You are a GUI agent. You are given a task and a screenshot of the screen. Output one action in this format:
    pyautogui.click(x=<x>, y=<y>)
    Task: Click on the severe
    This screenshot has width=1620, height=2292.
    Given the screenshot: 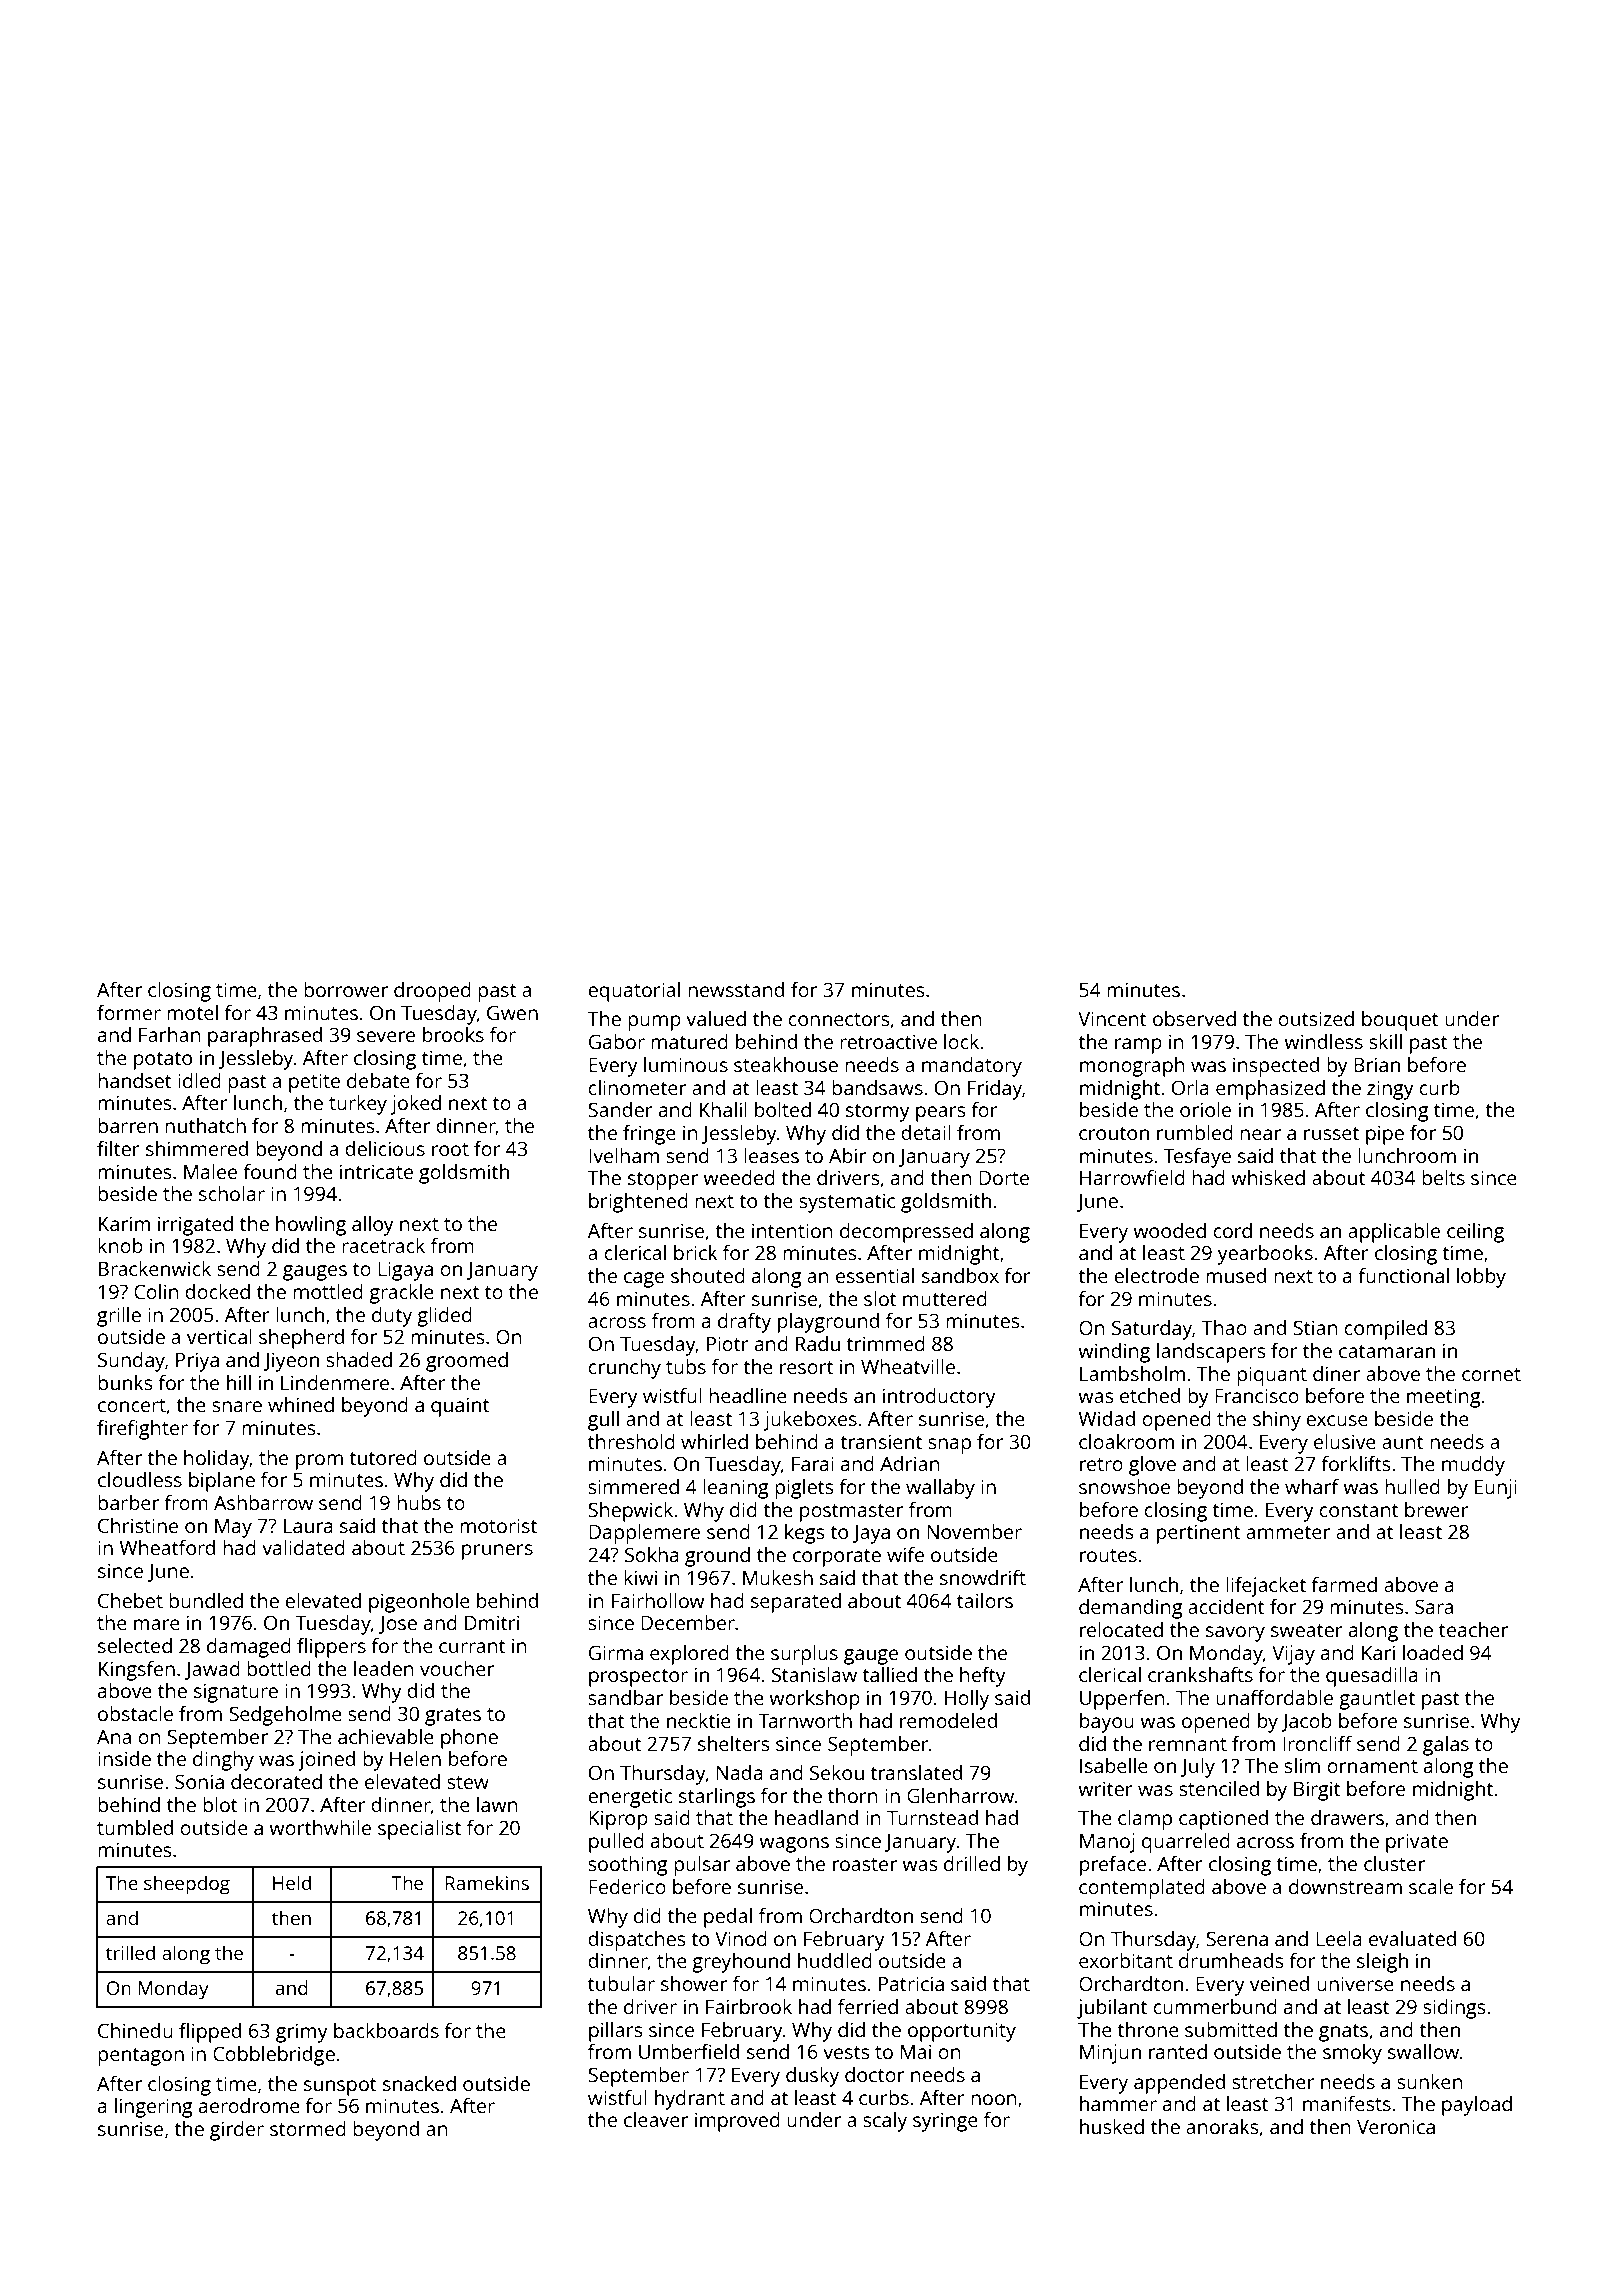 What is the action you would take?
    pyautogui.click(x=386, y=1036)
